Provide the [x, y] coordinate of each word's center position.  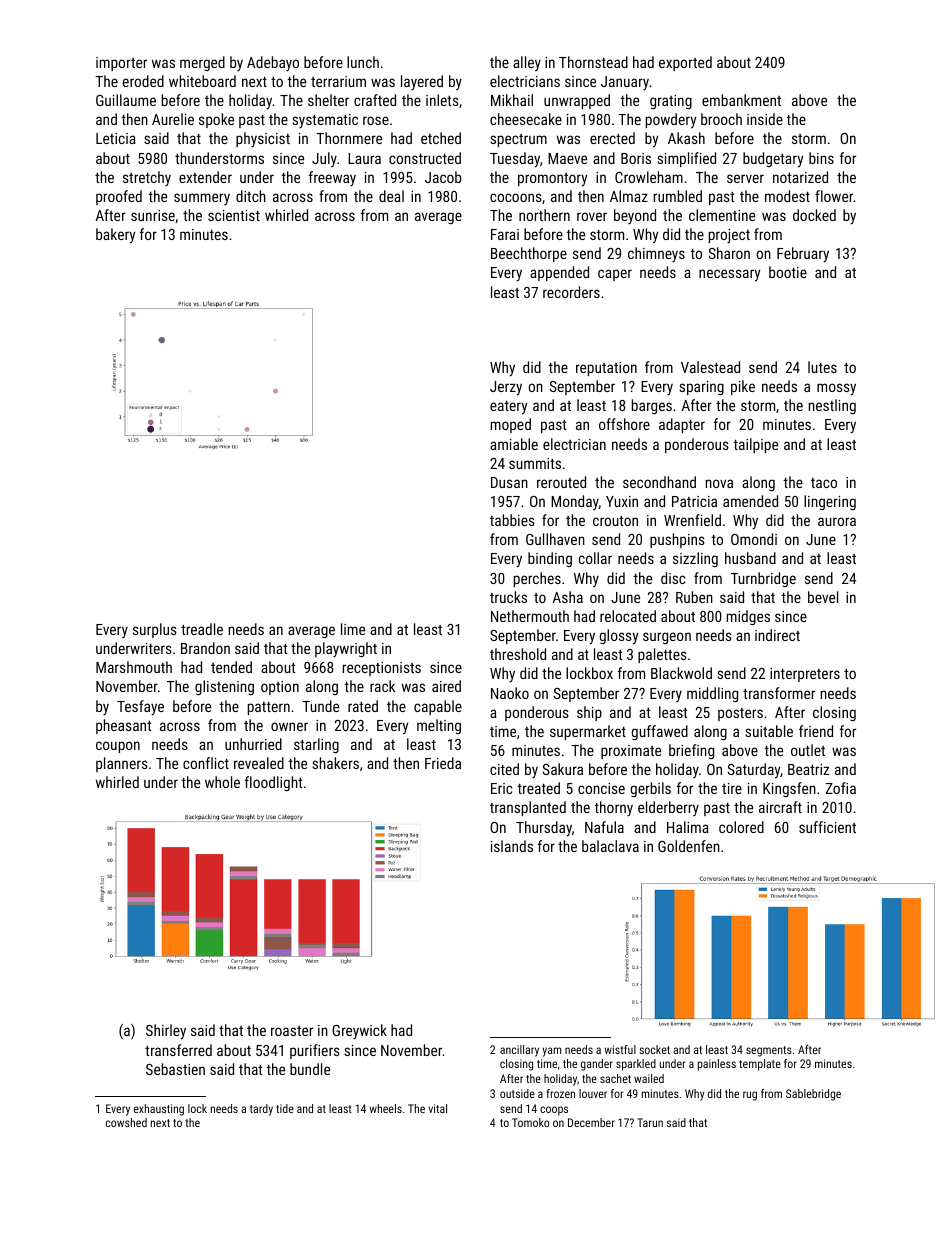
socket [654, 1049]
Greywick [359, 1032]
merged [202, 63]
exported [685, 63]
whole [222, 782]
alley [527, 63]
